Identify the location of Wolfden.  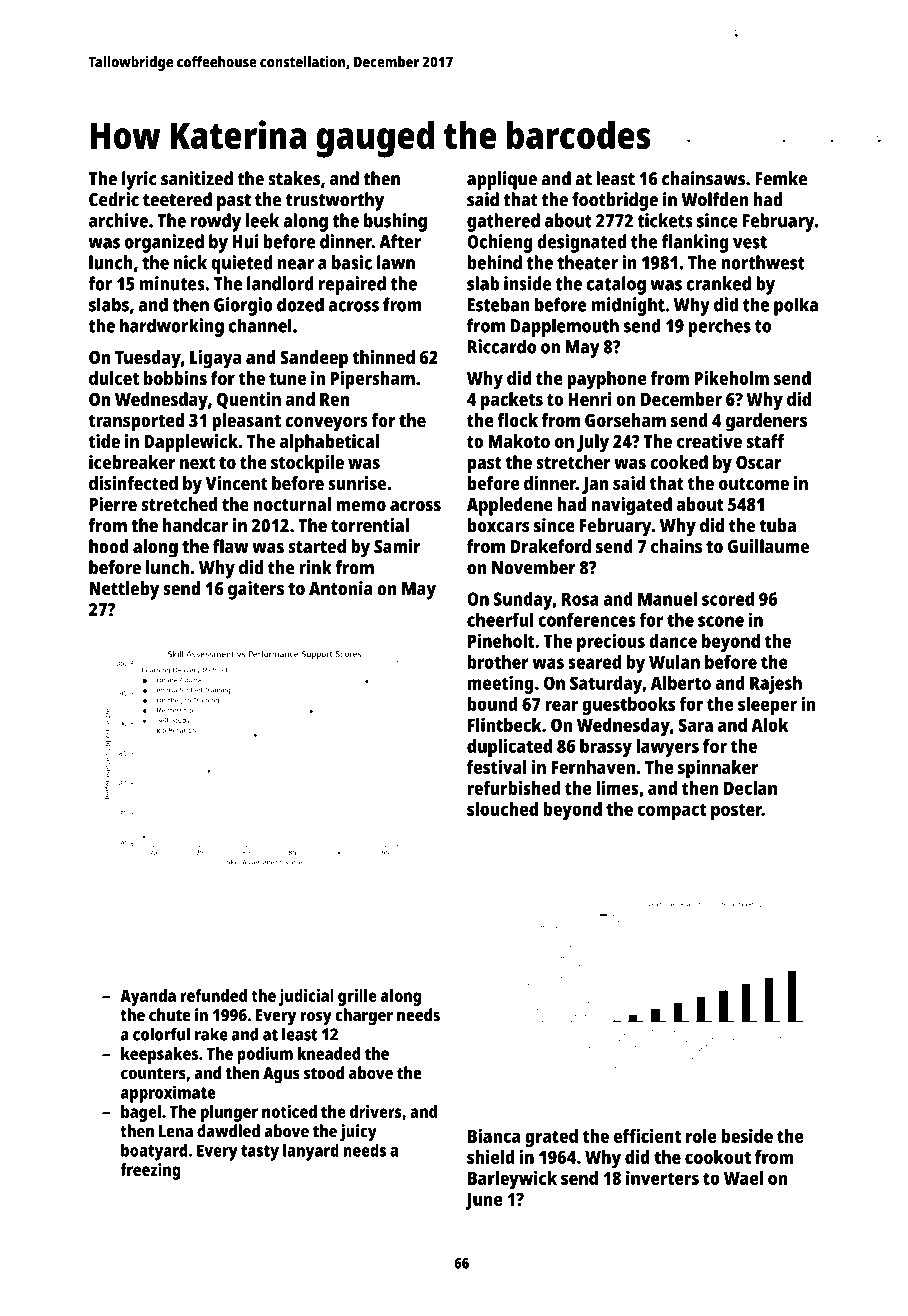
(715, 199).
